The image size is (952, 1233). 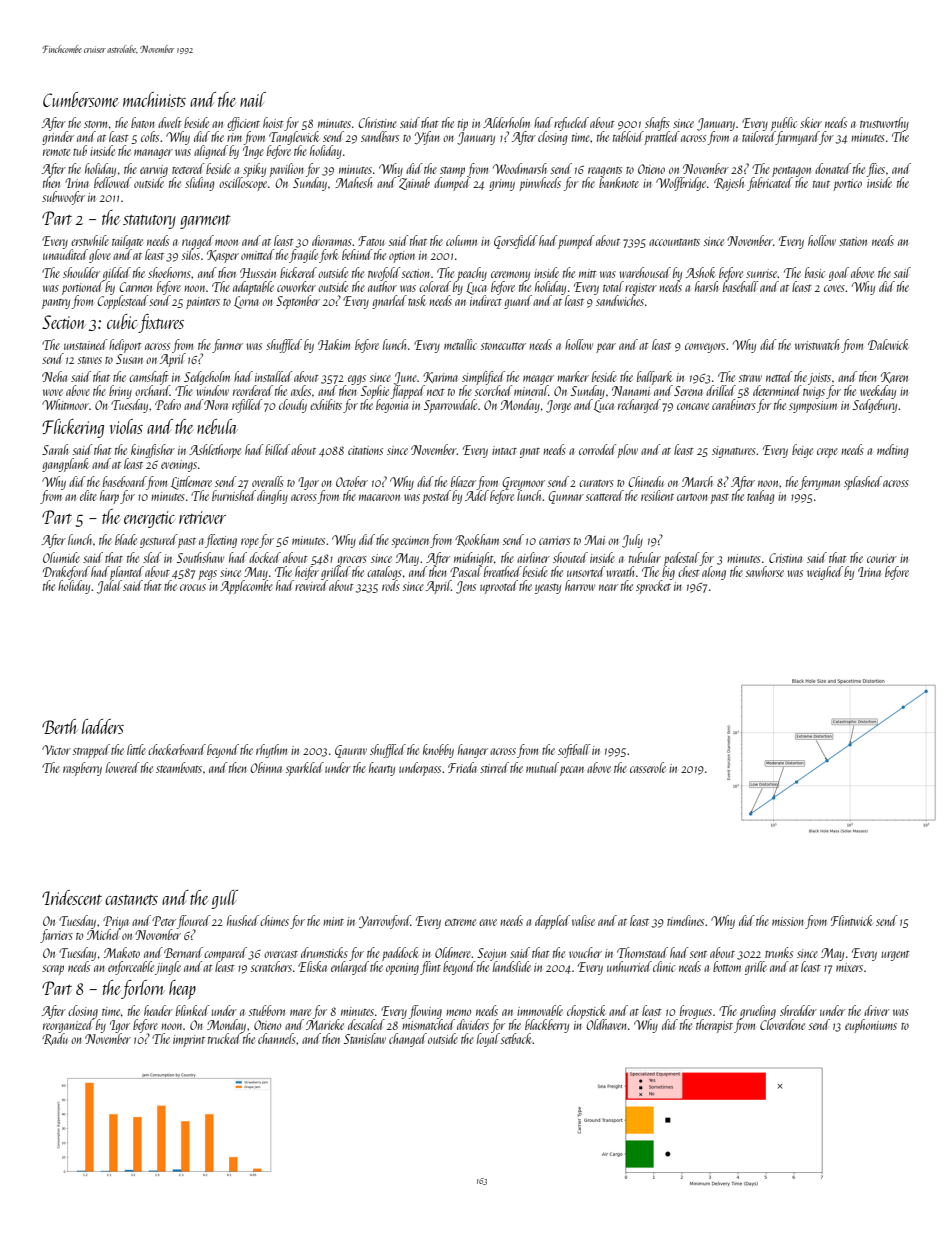 What do you see at coordinates (788, 921) in the document?
I see `mission` at bounding box center [788, 921].
